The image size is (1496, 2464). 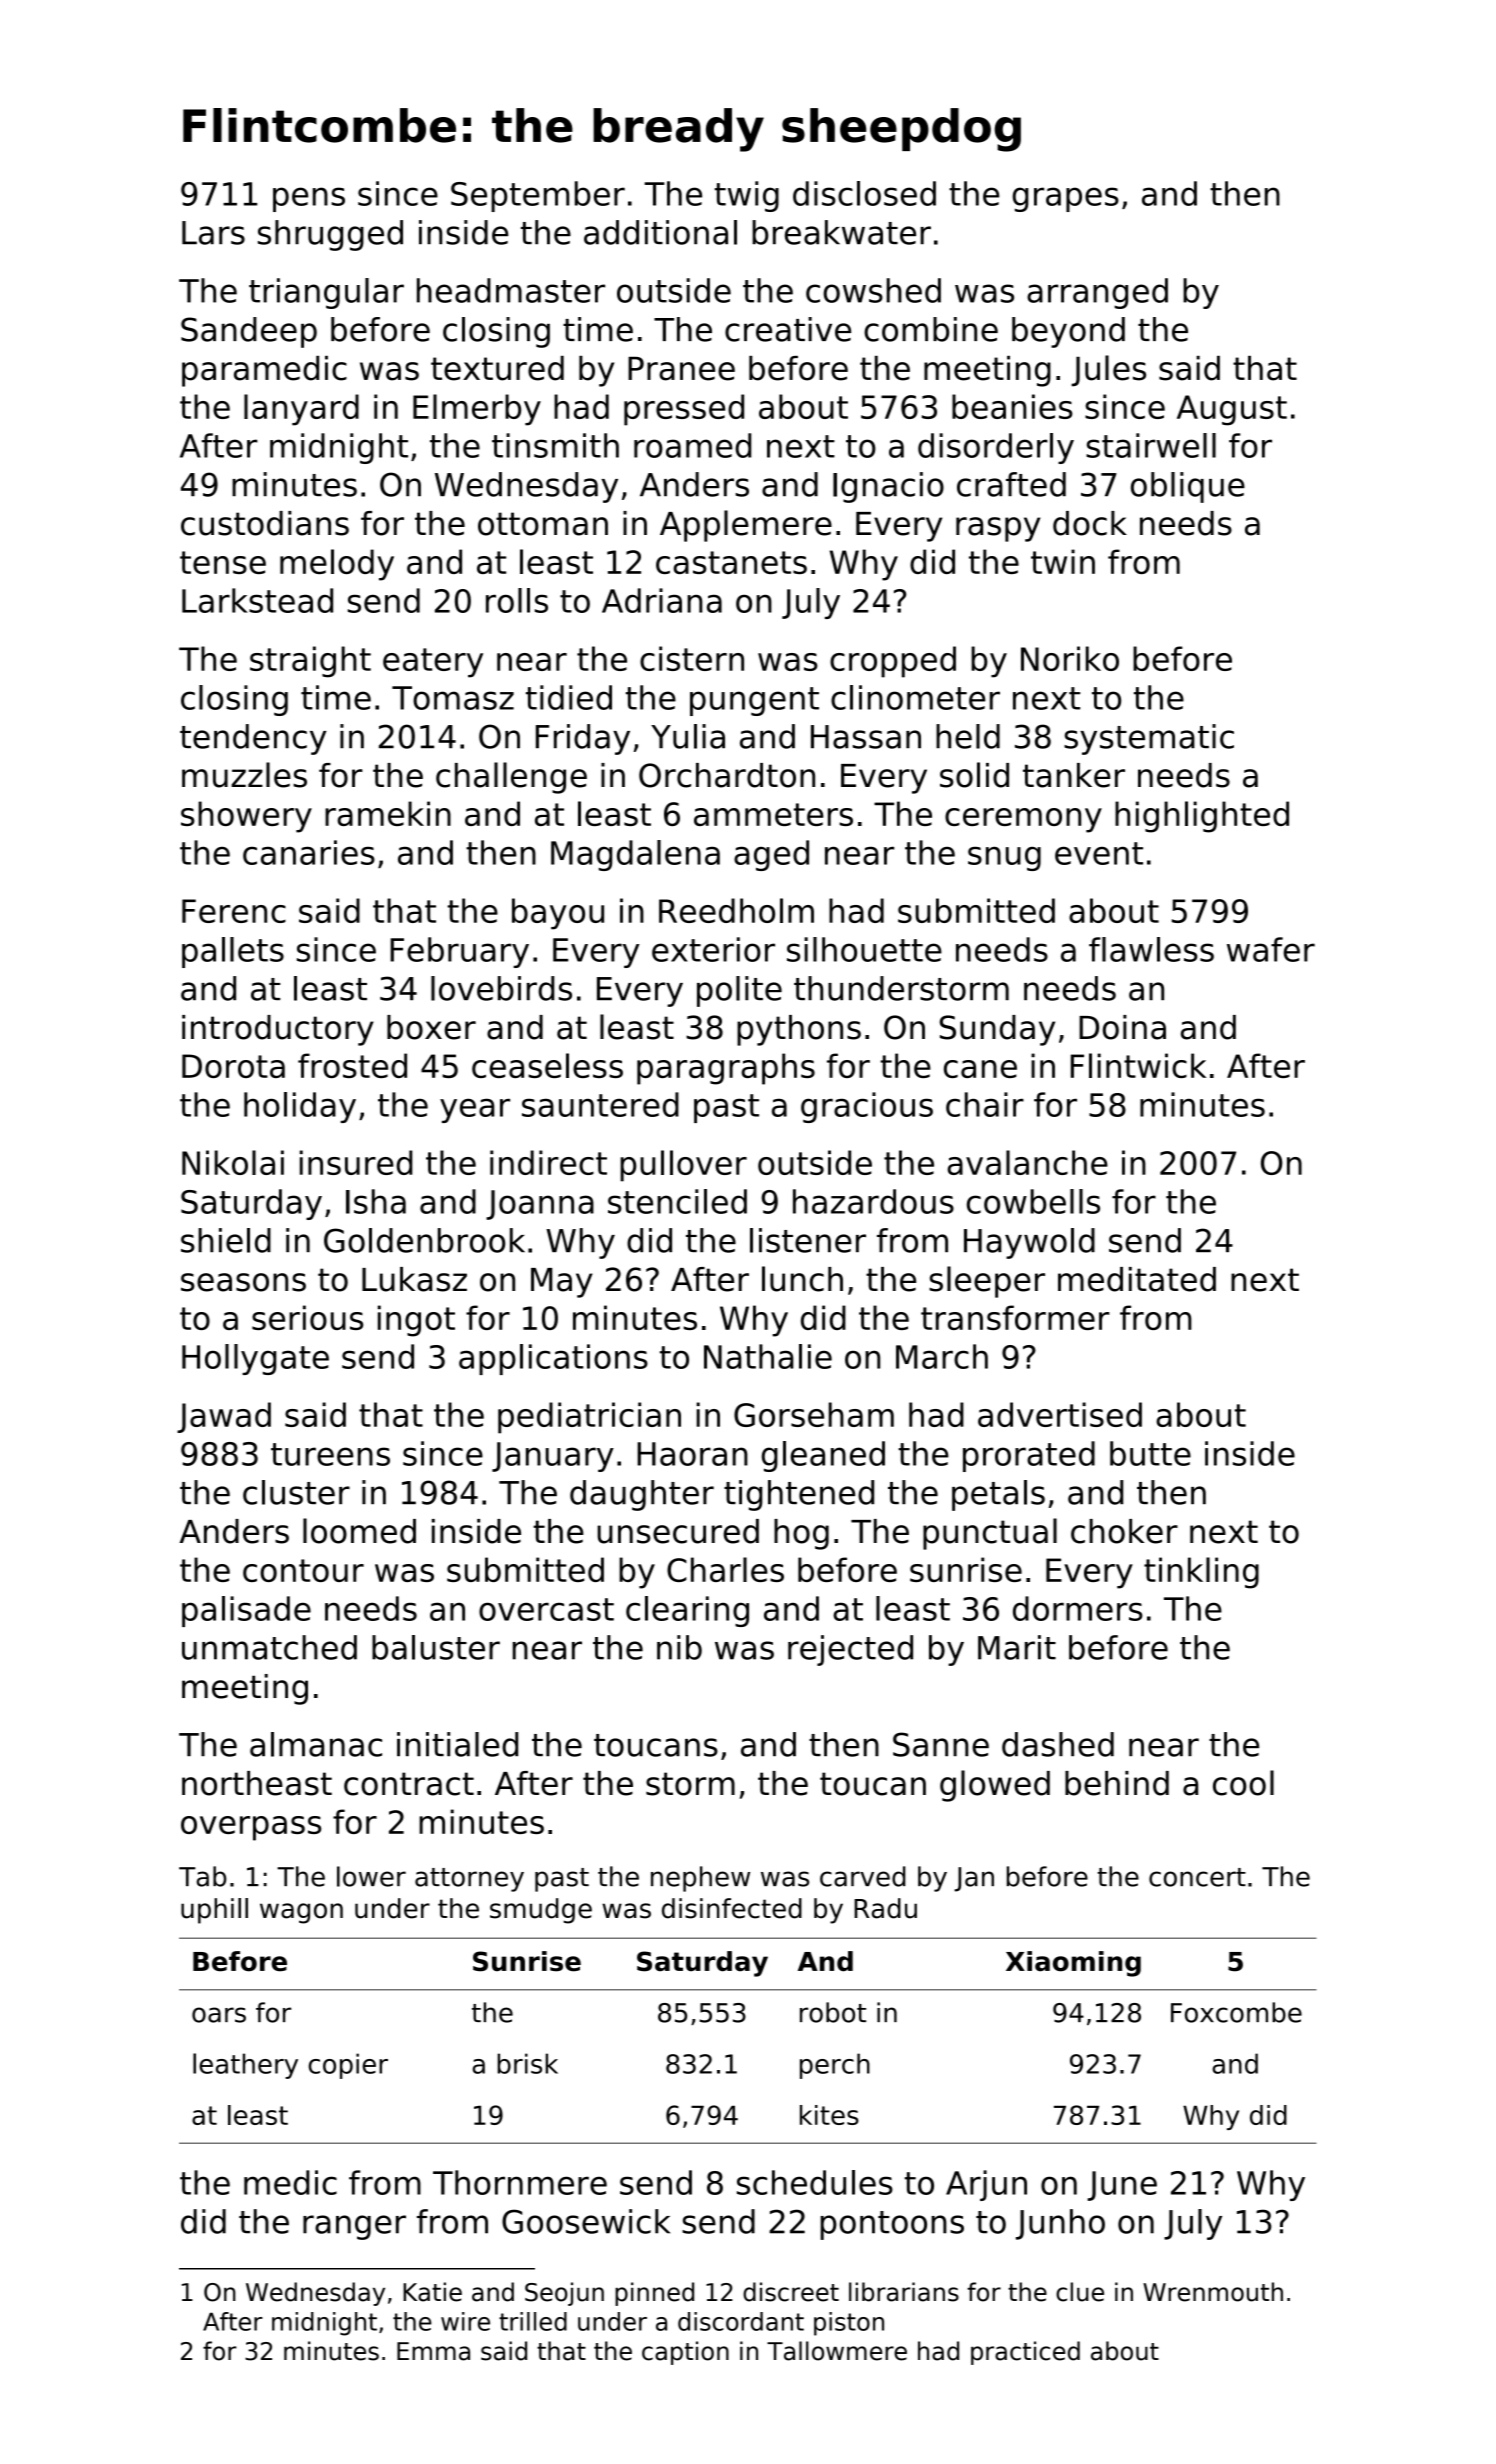 What do you see at coordinates (527, 2063) in the screenshot?
I see `brisk` at bounding box center [527, 2063].
